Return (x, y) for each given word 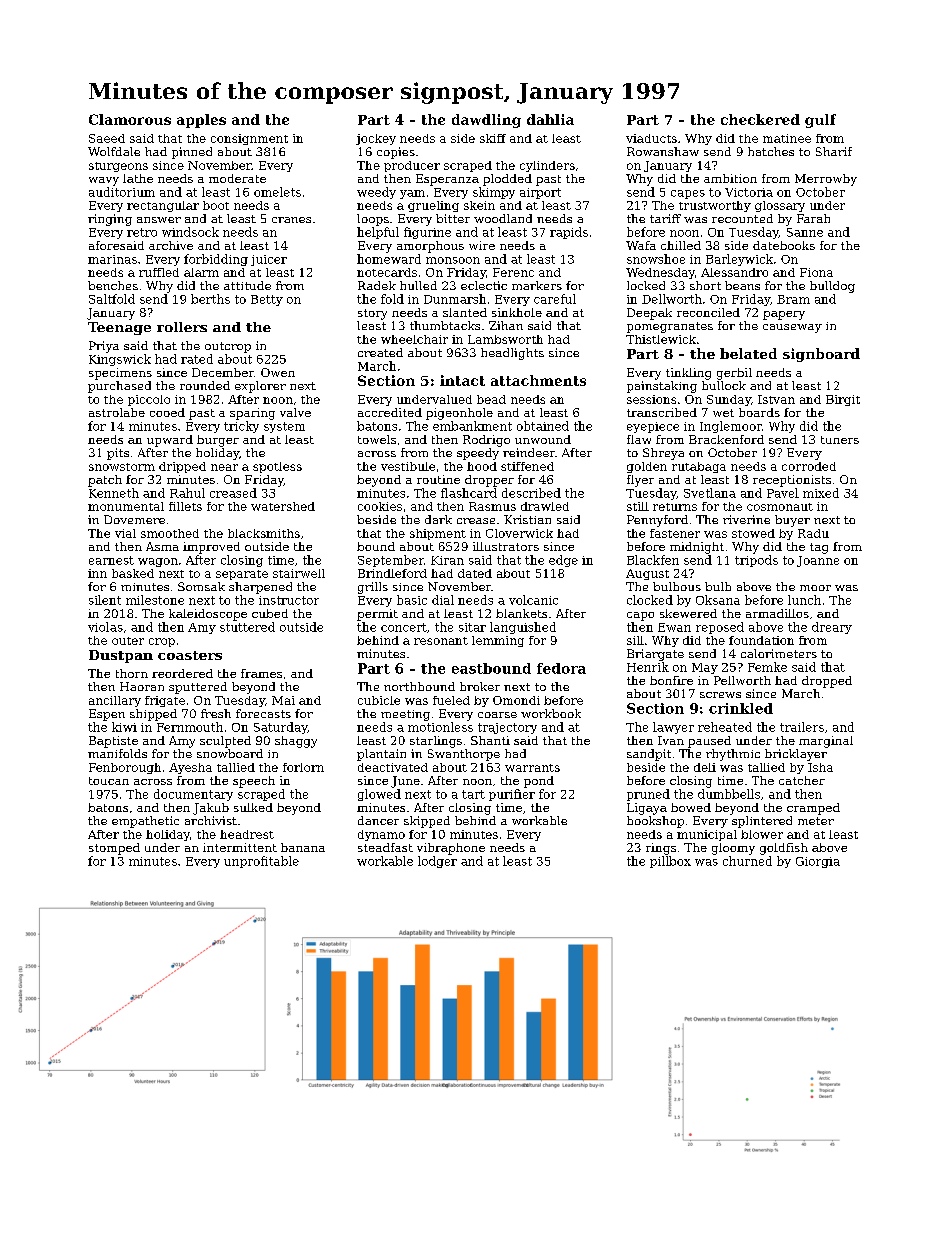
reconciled (708, 312)
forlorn (303, 767)
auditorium (122, 192)
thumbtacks (445, 325)
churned (747, 861)
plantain (381, 755)
